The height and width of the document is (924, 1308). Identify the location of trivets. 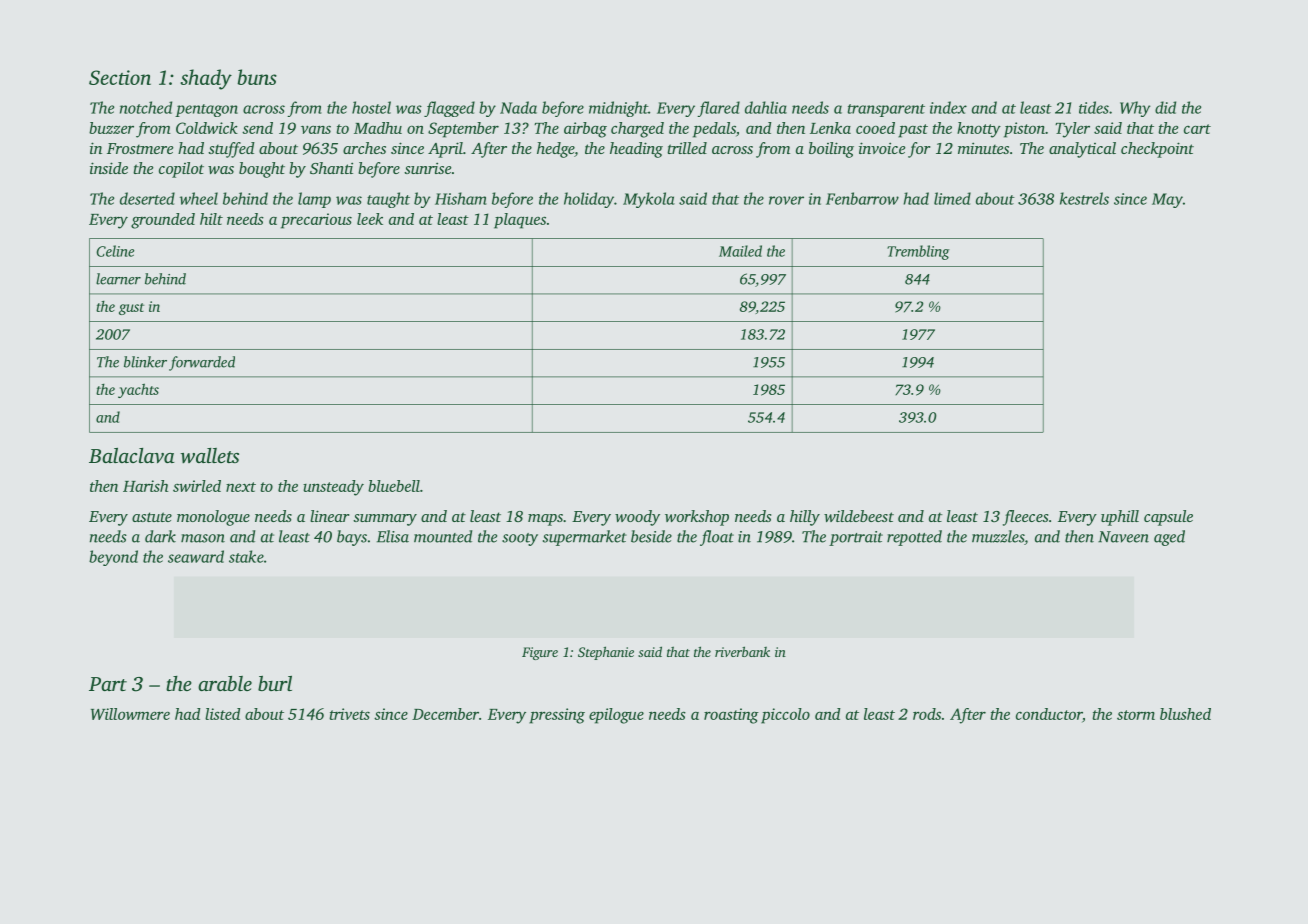
(349, 714).
